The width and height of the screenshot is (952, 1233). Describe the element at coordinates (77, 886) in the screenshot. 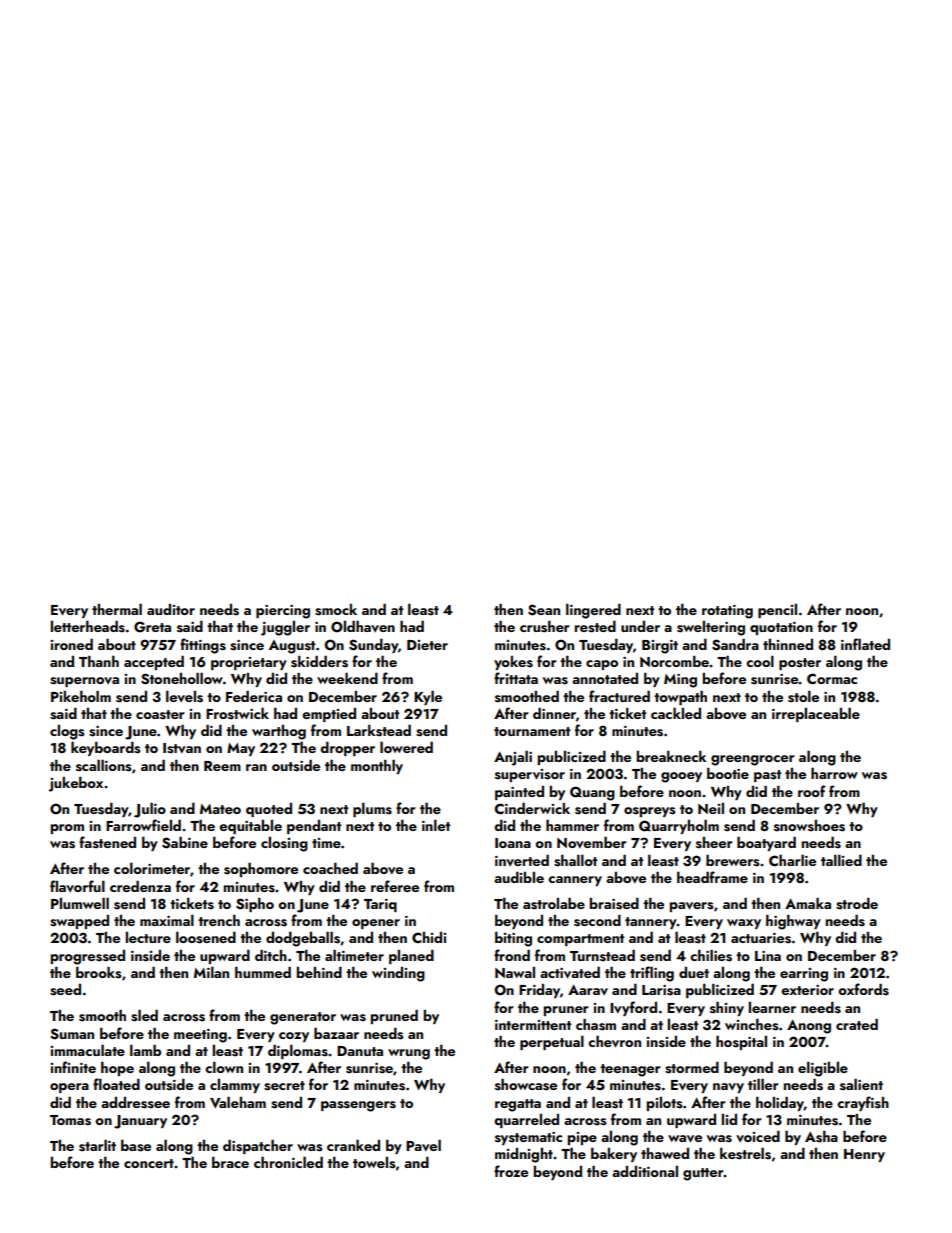

I see `flavorful` at that location.
